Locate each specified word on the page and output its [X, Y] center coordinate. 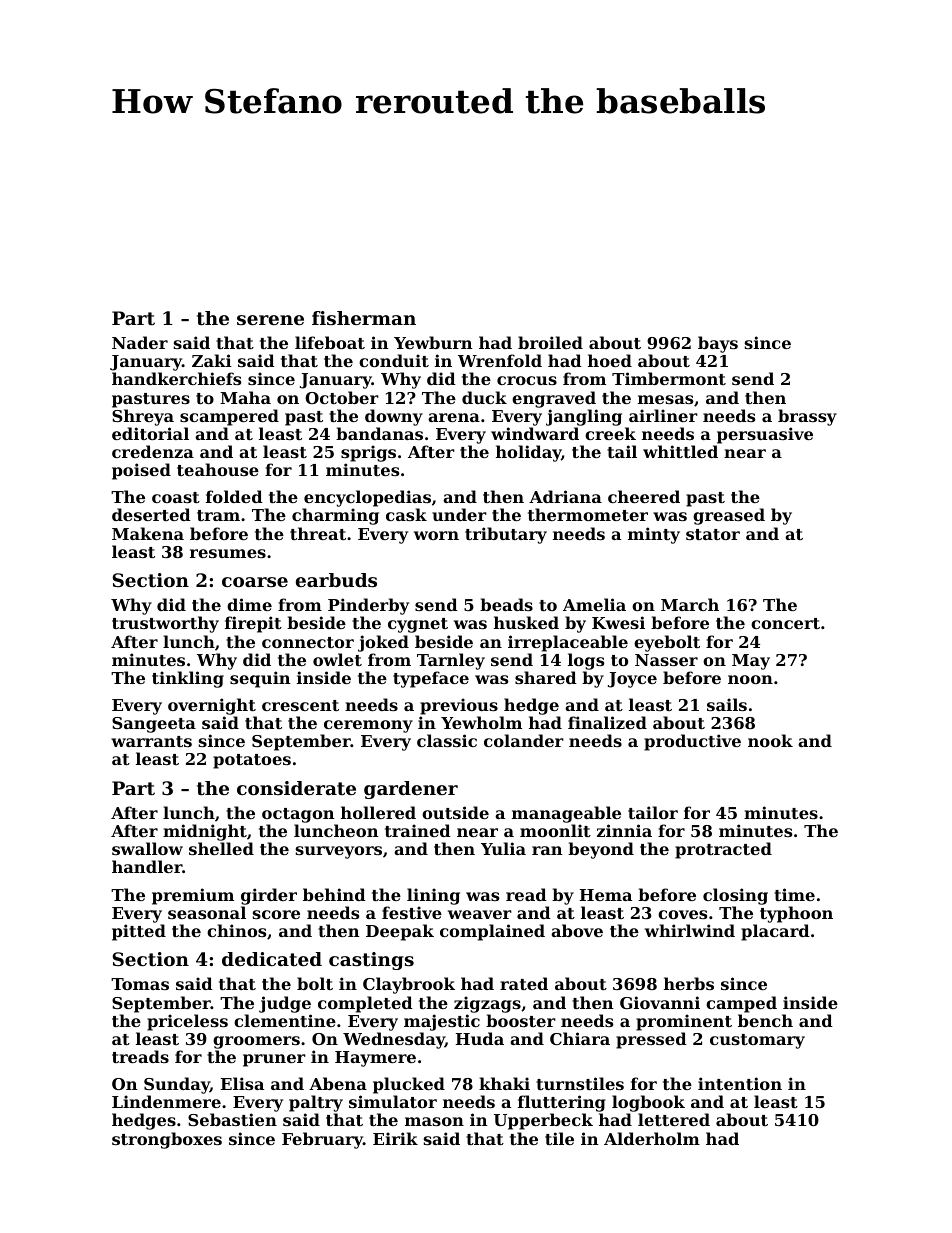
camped [741, 1004]
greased [729, 516]
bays [718, 344]
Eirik [395, 1138]
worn [436, 535]
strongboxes [167, 1140]
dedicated [272, 959]
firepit [253, 624]
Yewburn [433, 342]
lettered [674, 1120]
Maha [245, 397]
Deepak [400, 932]
